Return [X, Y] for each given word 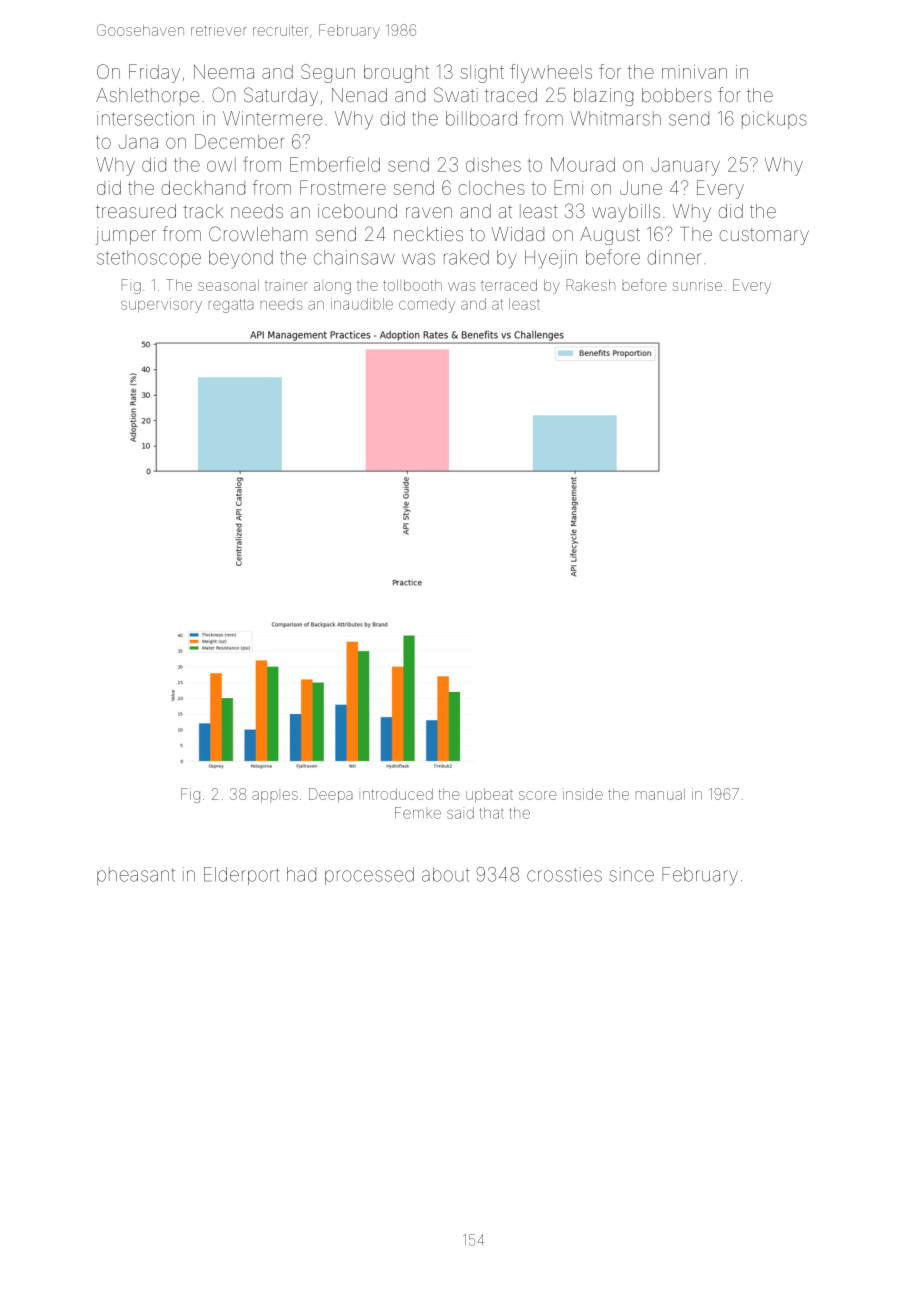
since [632, 874]
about [445, 874]
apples [275, 797]
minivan [694, 72]
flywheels [551, 73]
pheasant [136, 876]
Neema [224, 72]
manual [660, 794]
